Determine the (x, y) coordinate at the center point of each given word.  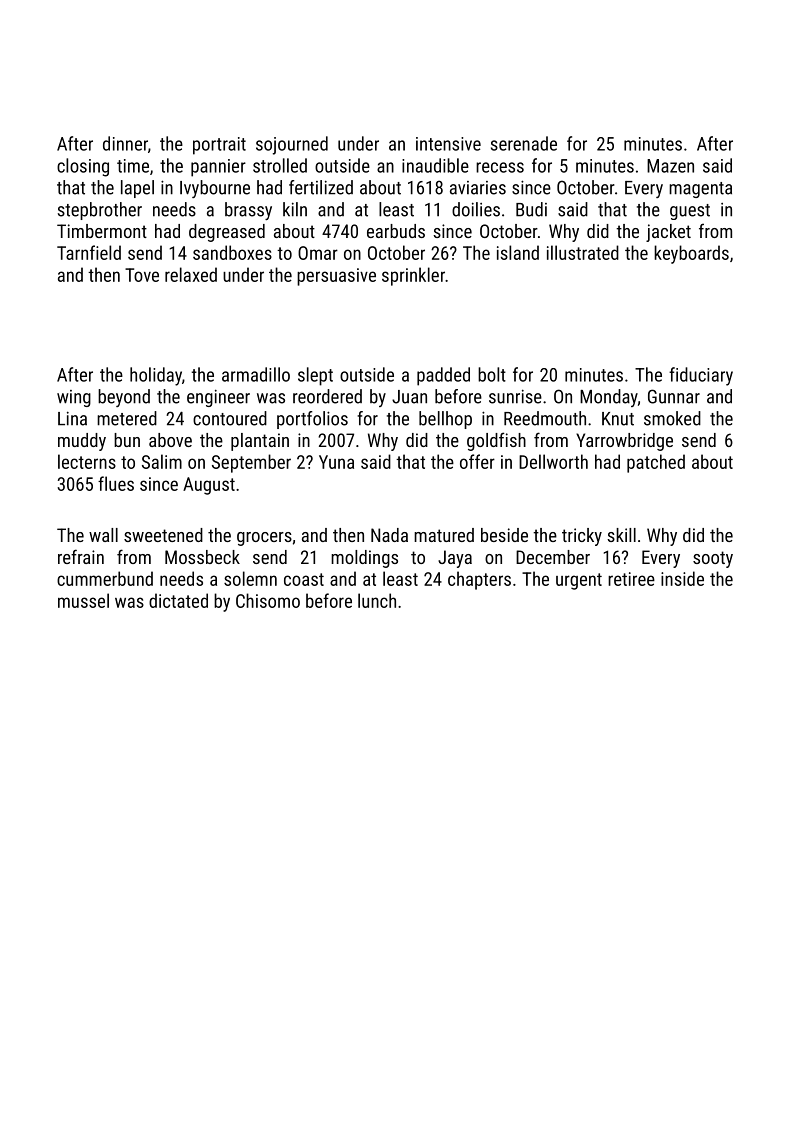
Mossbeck (202, 557)
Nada (389, 535)
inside (682, 578)
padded (443, 376)
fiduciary (701, 376)
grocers (264, 539)
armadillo (256, 374)
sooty (713, 559)
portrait (219, 146)
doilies (476, 209)
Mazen (670, 166)
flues (116, 483)
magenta (700, 190)
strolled (280, 165)
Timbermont (102, 231)
